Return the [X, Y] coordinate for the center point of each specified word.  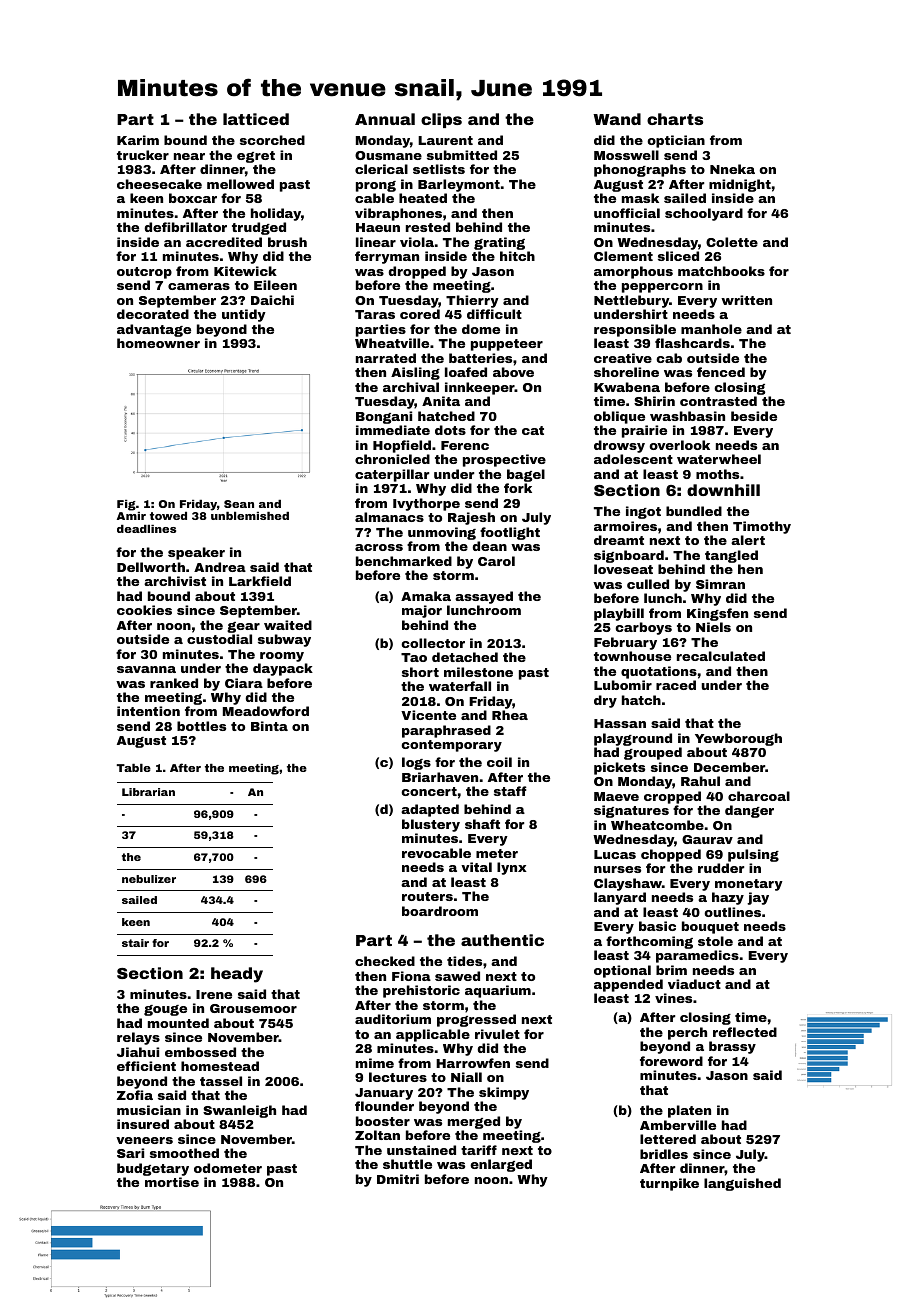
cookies [144, 610]
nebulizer [149, 879]
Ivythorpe [426, 504]
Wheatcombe [657, 825]
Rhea [510, 715]
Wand [617, 119]
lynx [512, 868]
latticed [256, 119]
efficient [146, 1066]
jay [758, 898]
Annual [385, 119]
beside [754, 416]
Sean [239, 504]
